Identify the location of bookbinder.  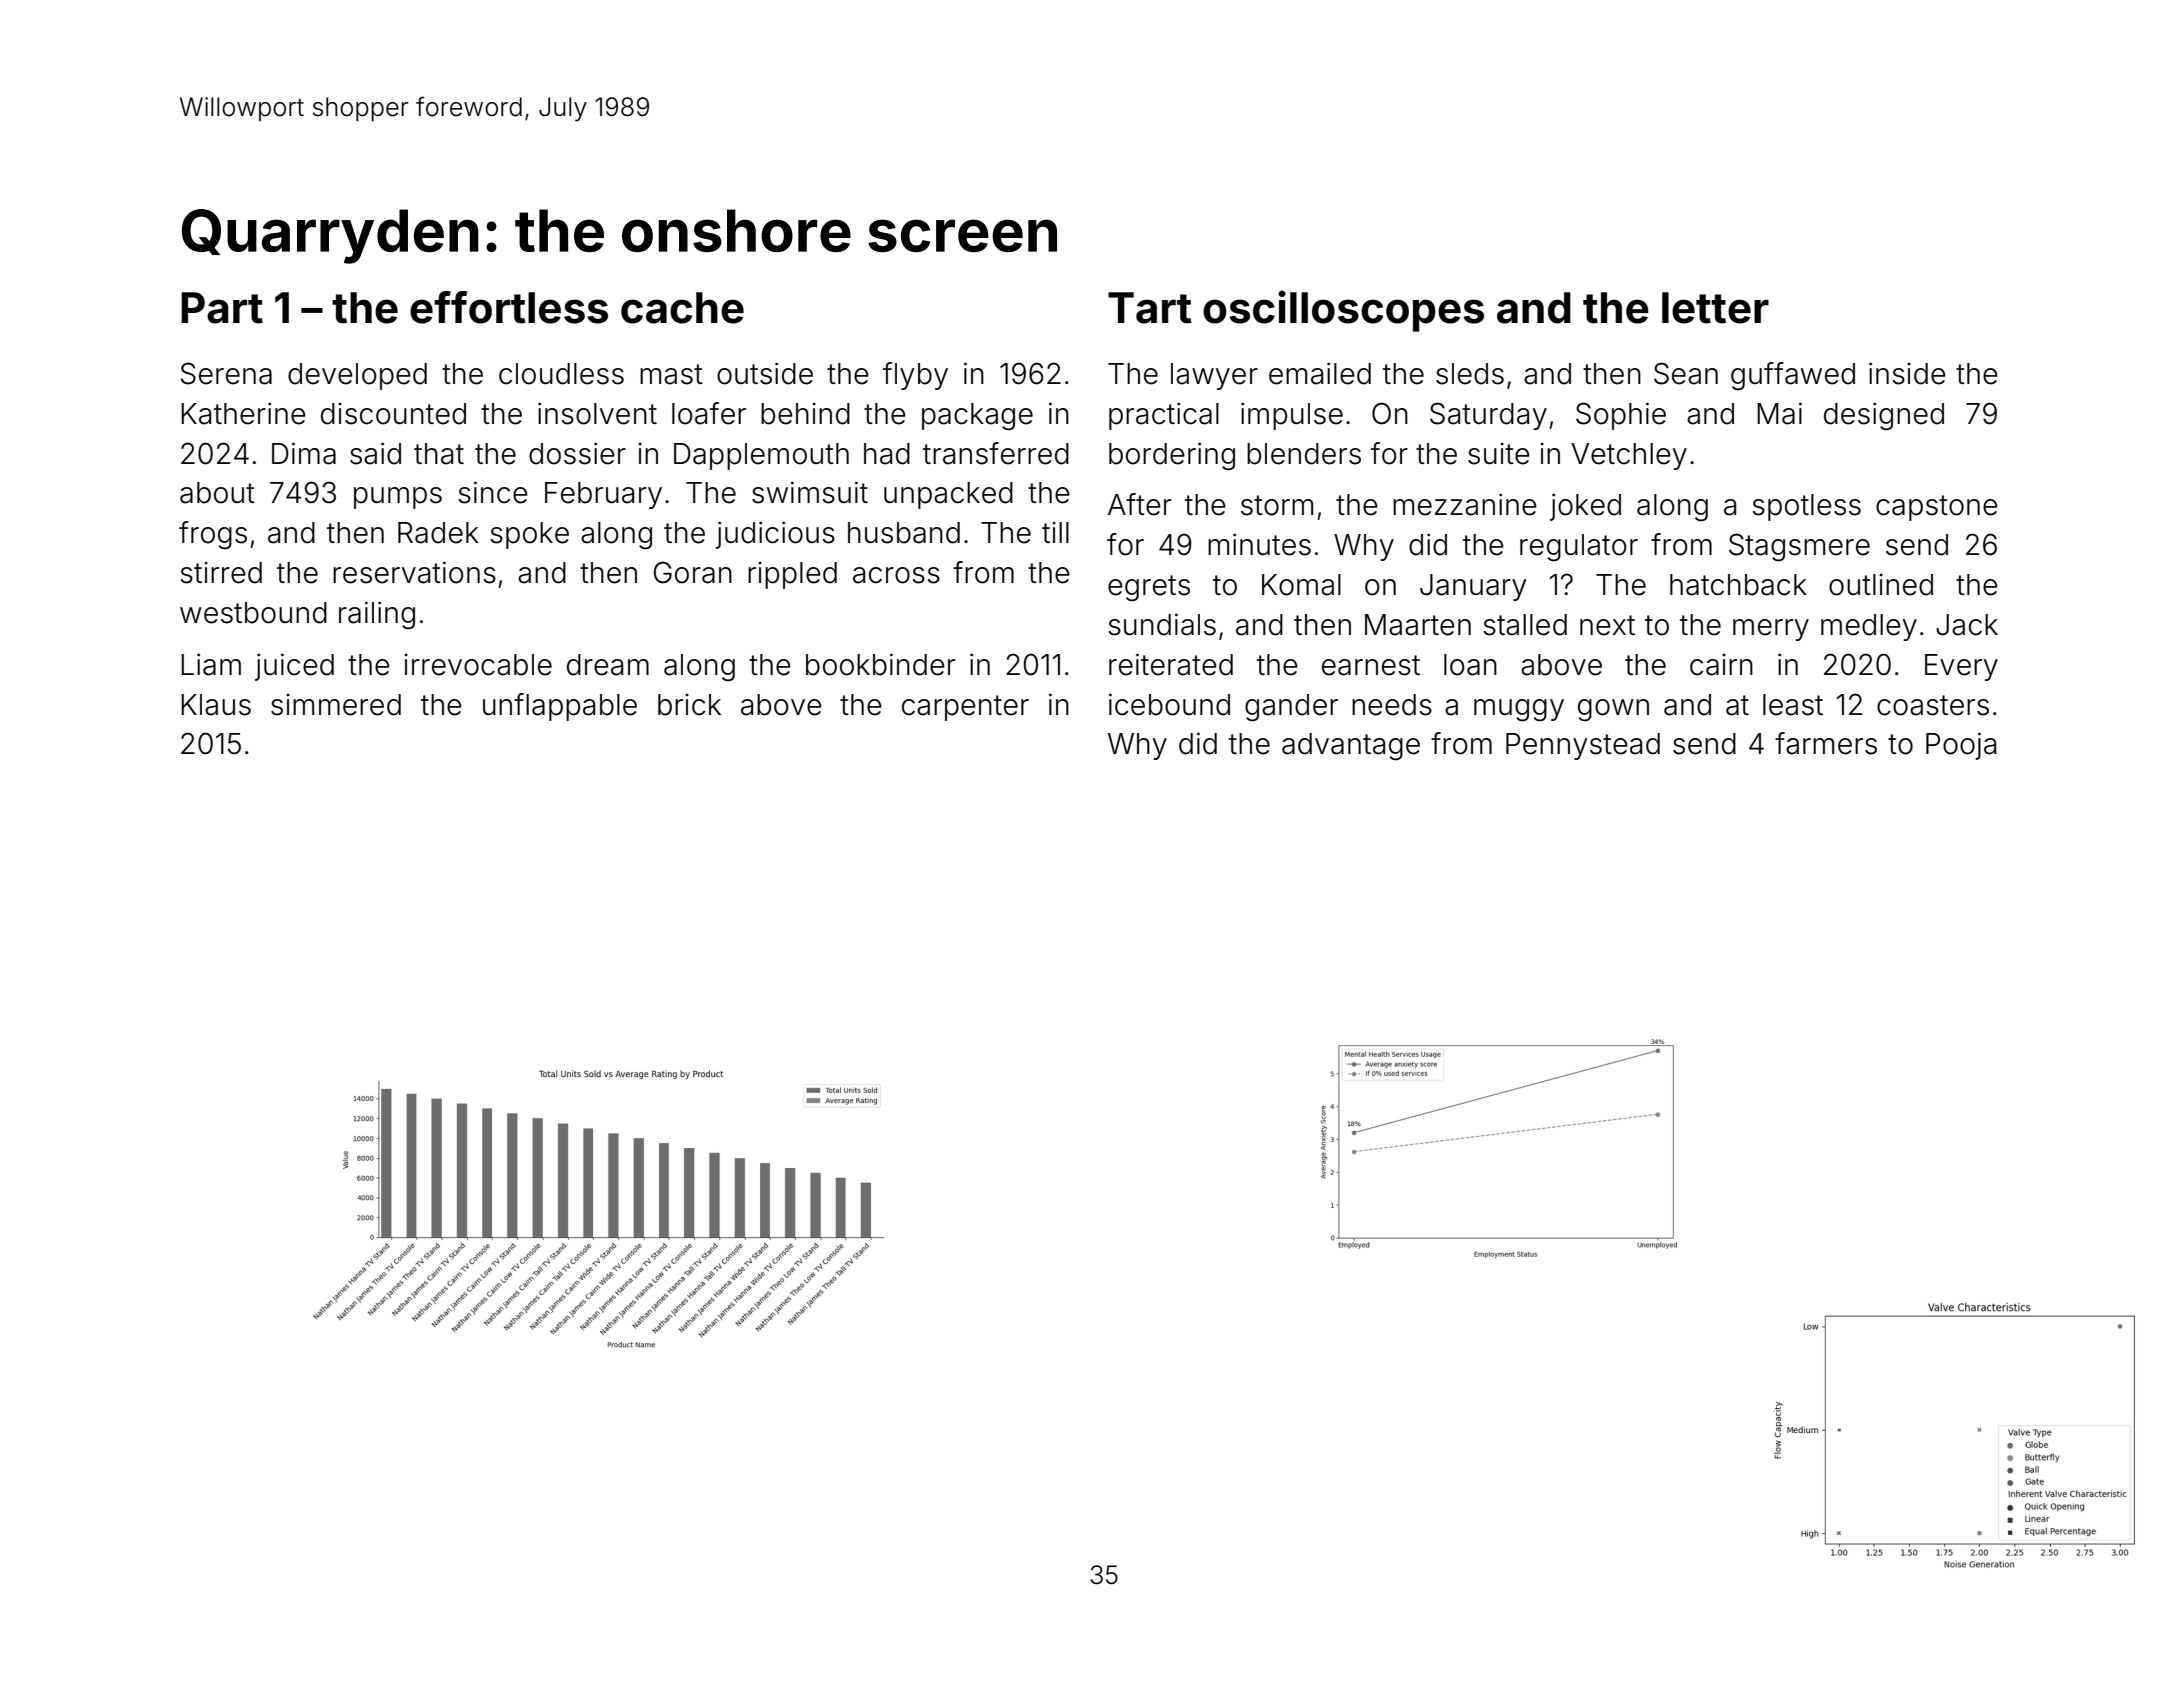
(881, 664).
